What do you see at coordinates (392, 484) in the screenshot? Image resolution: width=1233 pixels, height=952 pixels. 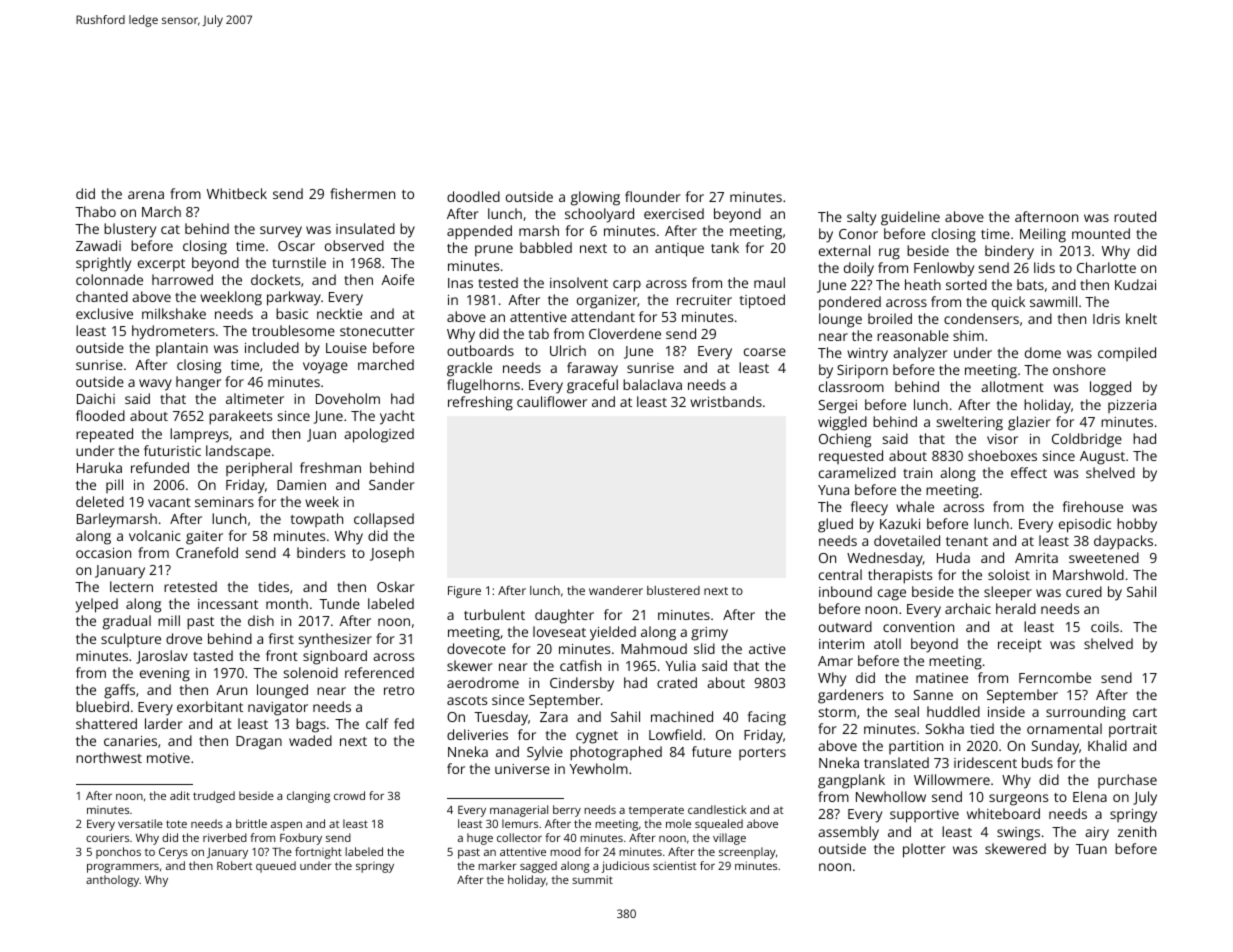 I see `Sander` at bounding box center [392, 484].
